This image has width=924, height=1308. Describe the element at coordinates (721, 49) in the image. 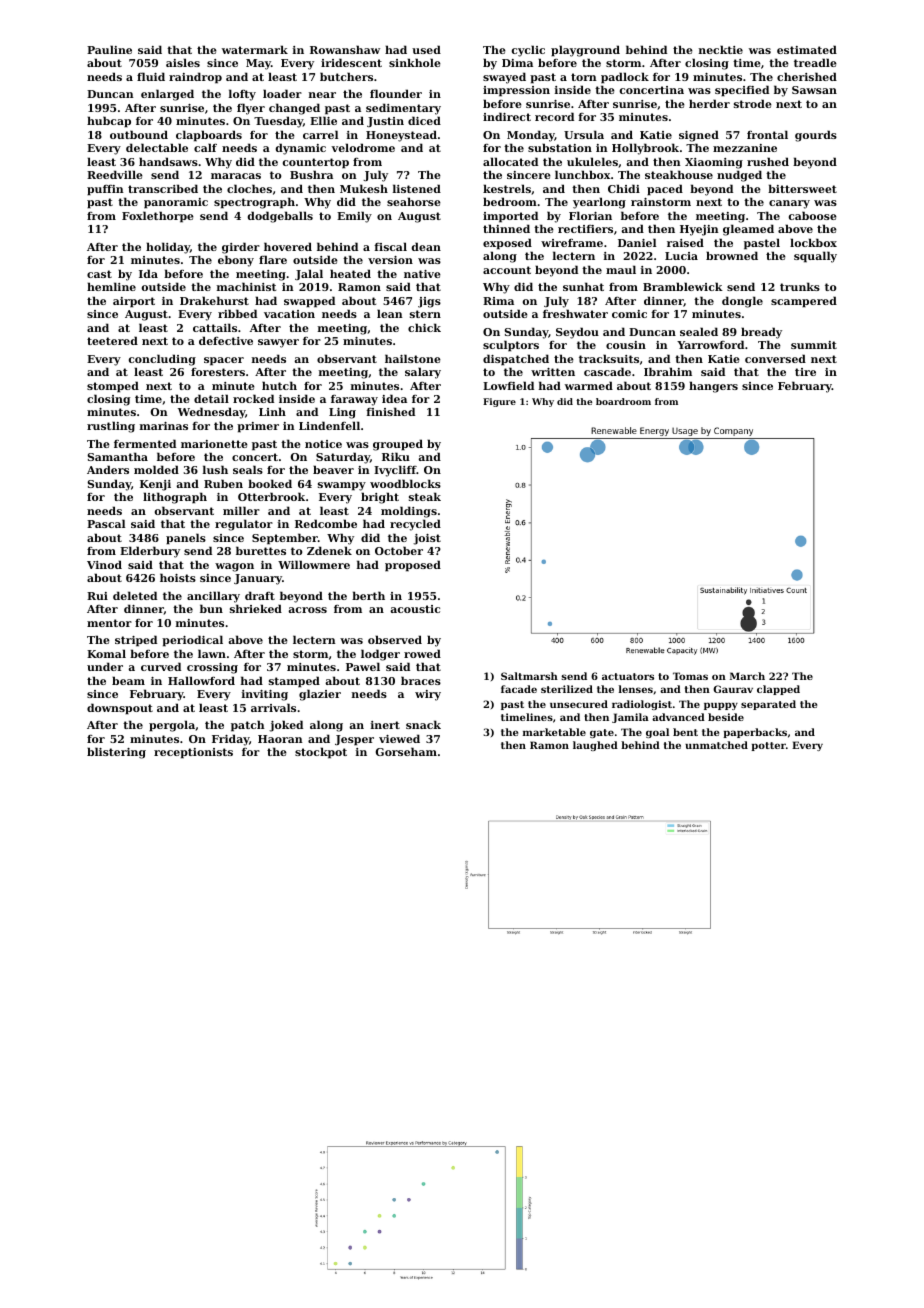

I see `necktie` at that location.
